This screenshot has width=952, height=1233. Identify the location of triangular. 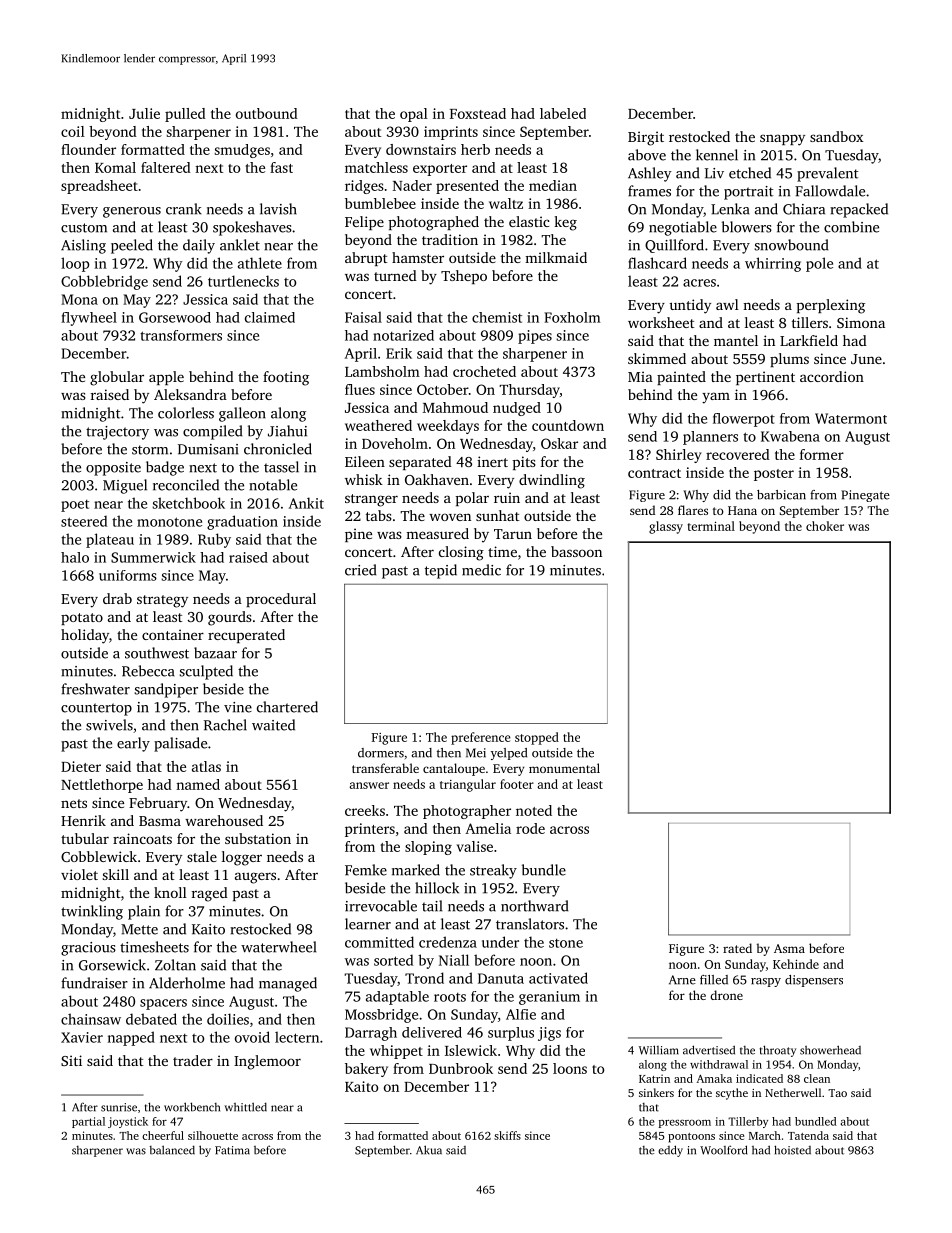
(468, 785).
